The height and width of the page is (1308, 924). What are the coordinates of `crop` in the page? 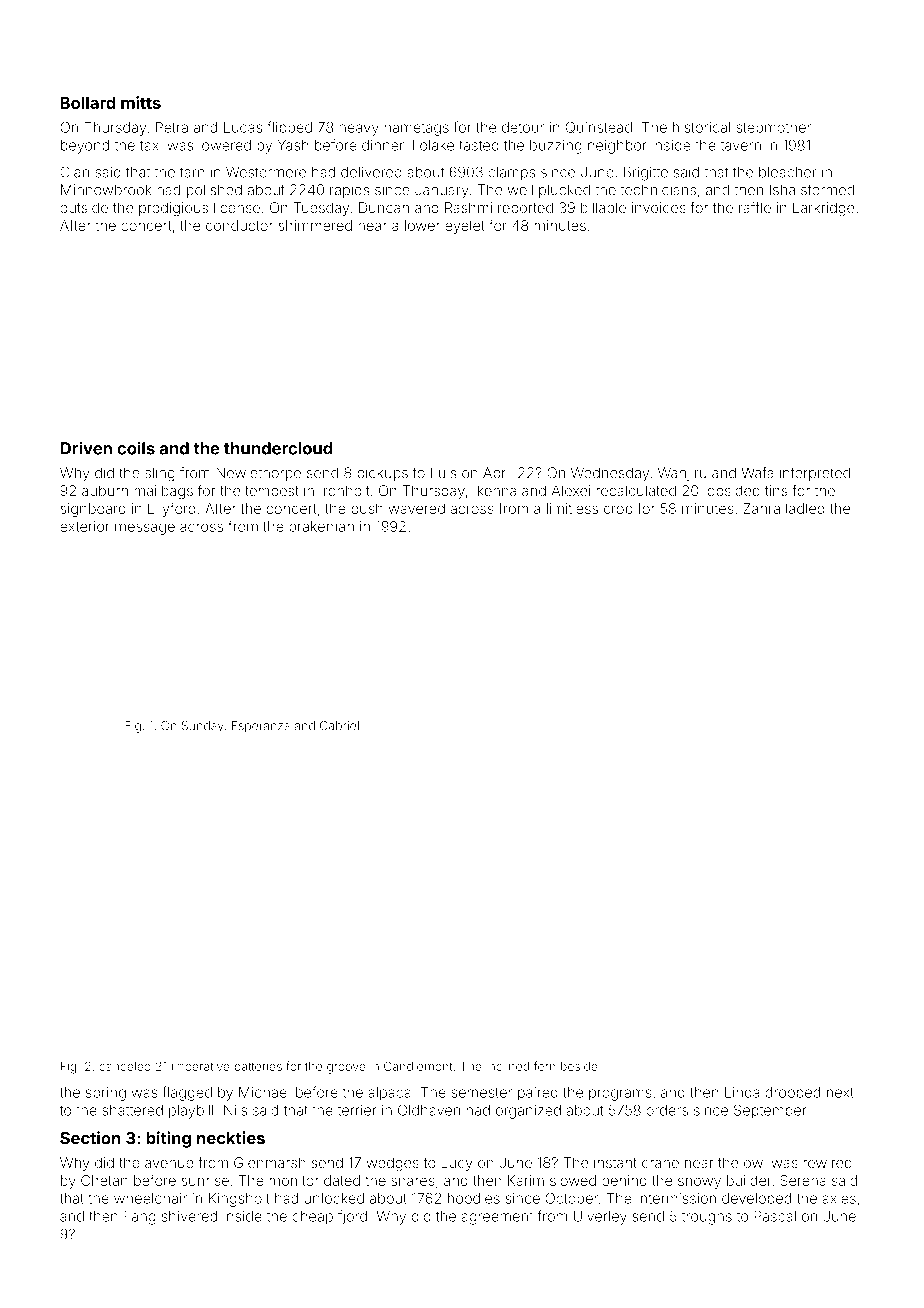 It's located at (618, 511).
